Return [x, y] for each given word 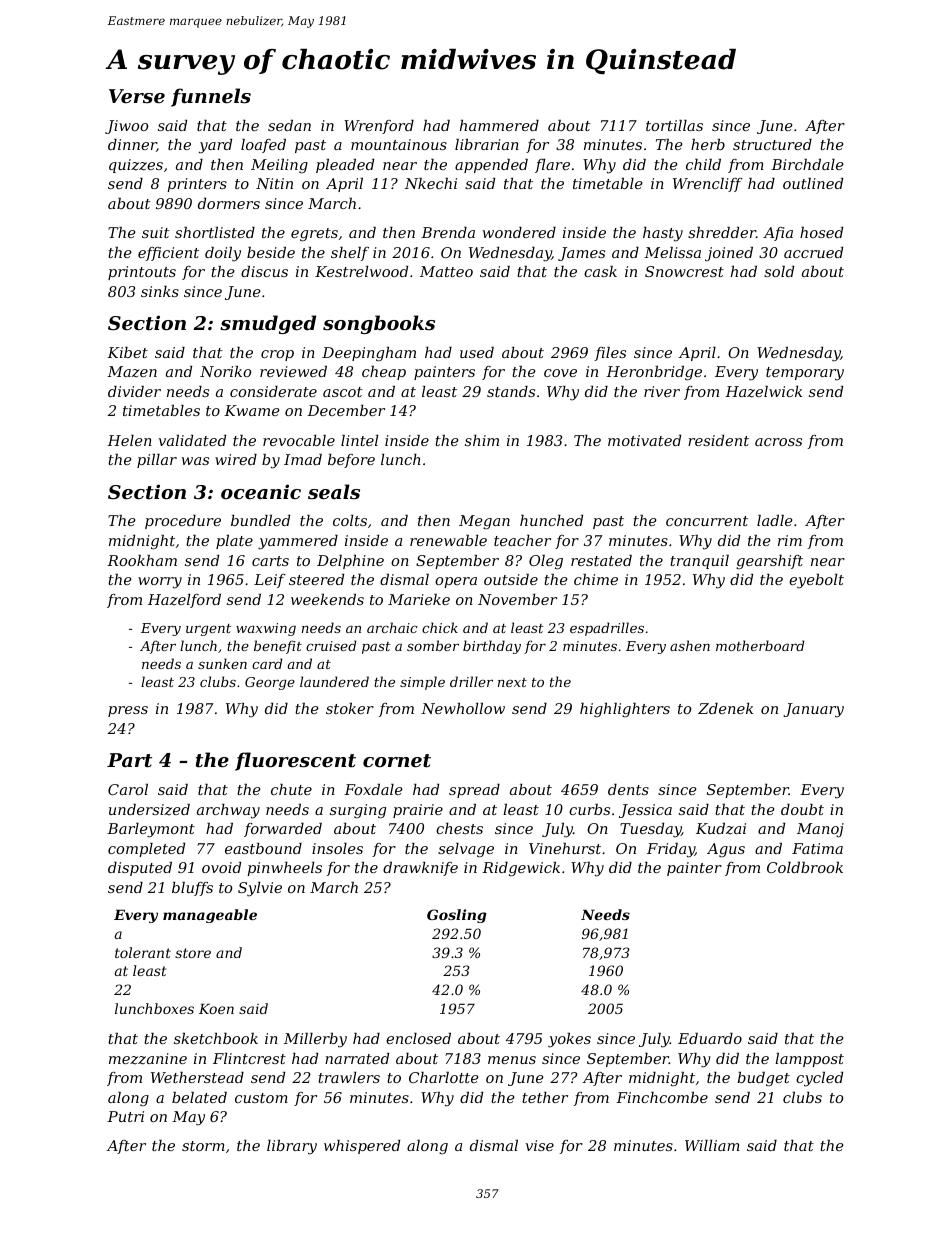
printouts [142, 273]
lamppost [809, 1060]
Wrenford [379, 127]
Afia [778, 234]
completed [146, 850]
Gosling [457, 916]
